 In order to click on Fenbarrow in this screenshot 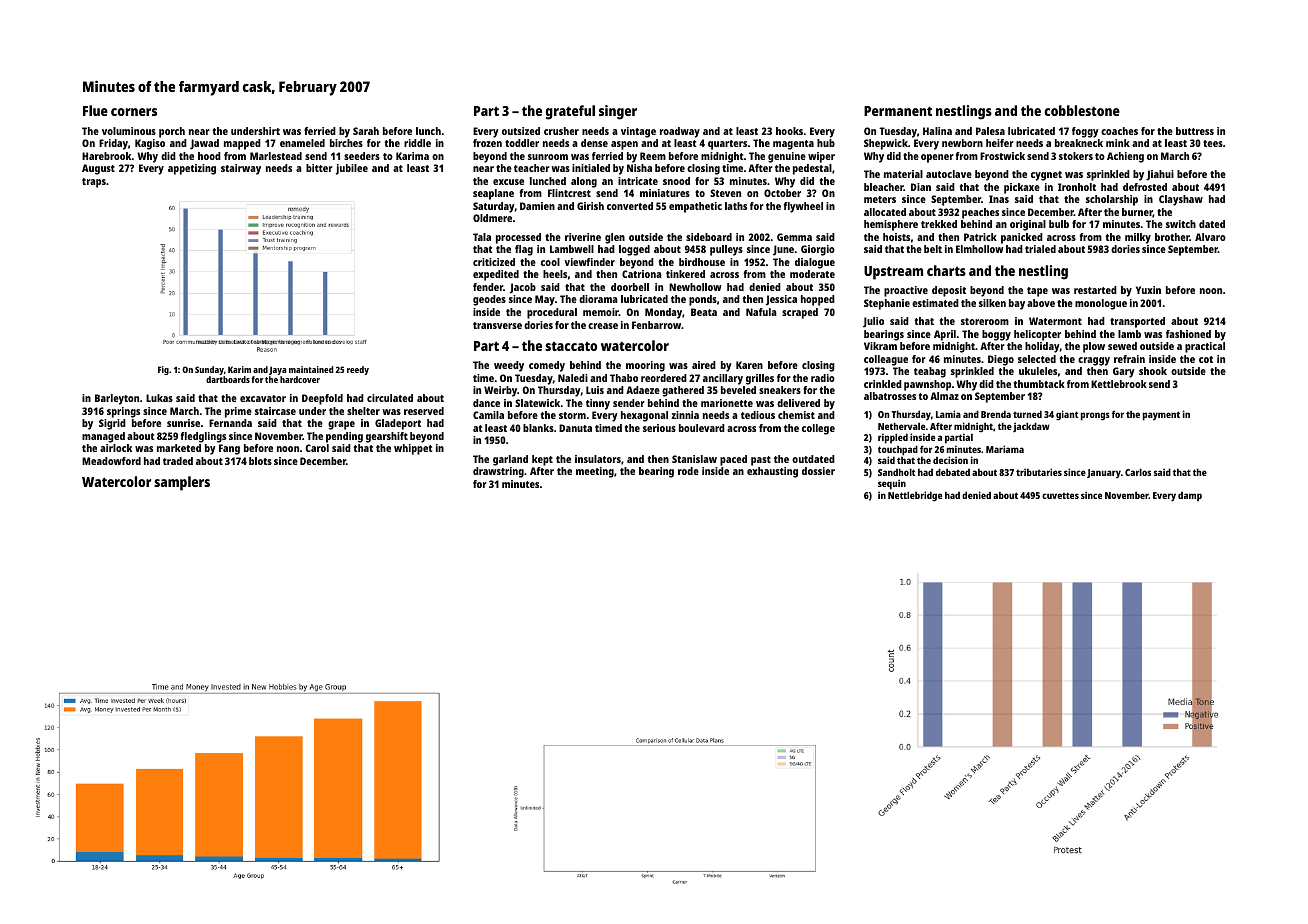, I will do `click(656, 325)`.
